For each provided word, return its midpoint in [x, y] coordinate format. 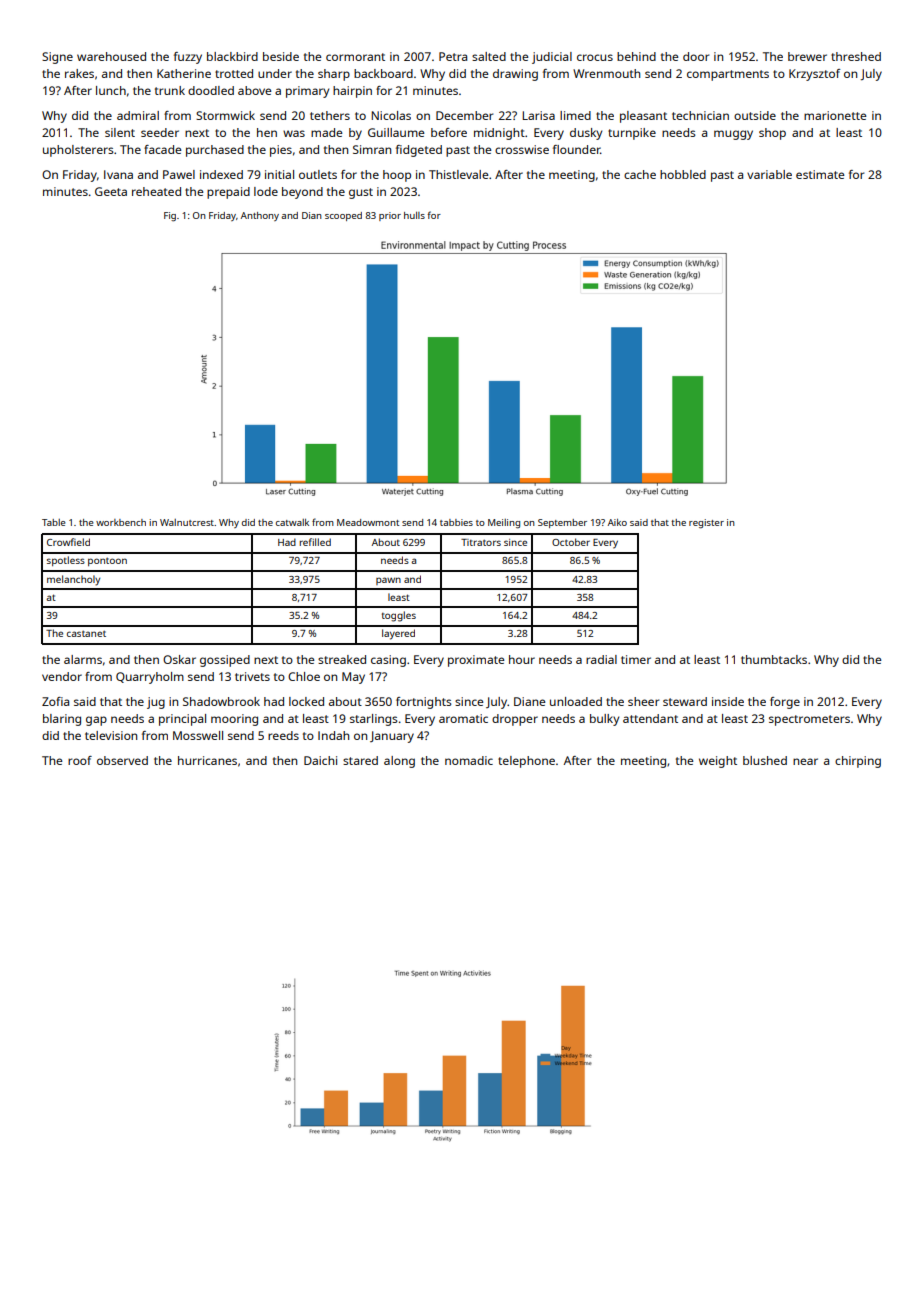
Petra [453, 56]
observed [122, 760]
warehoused [111, 56]
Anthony [260, 216]
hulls [414, 215]
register [706, 524]
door [696, 56]
